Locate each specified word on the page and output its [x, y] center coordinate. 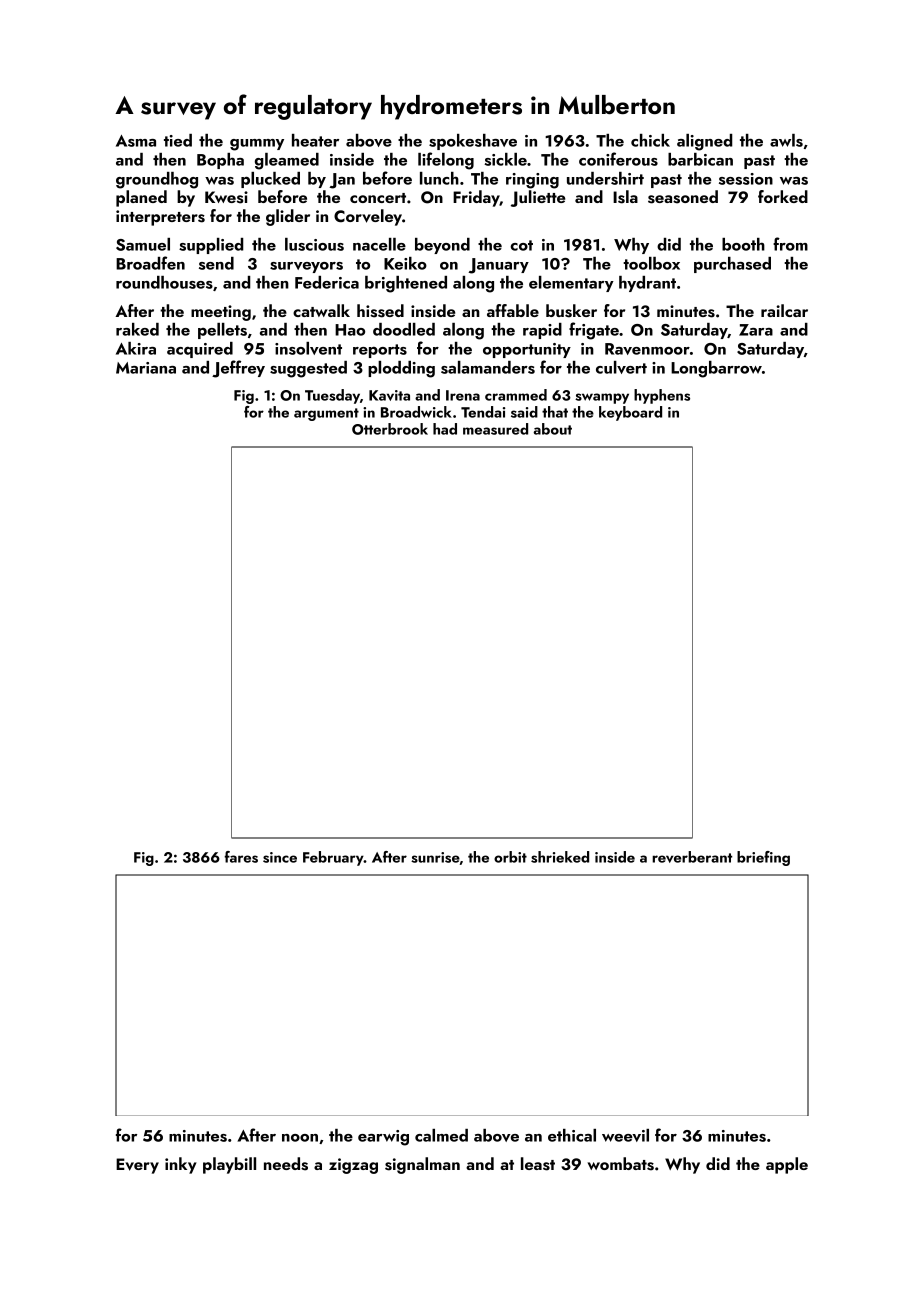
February [333, 858]
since [280, 857]
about [552, 429]
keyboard [630, 413]
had [445, 429]
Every [137, 1166]
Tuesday [332, 396]
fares [241, 857]
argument [326, 414]
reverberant [692, 857]
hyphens [662, 396]
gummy [257, 145]
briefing [763, 858]
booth [743, 244]
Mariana [146, 368]
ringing [532, 181]
